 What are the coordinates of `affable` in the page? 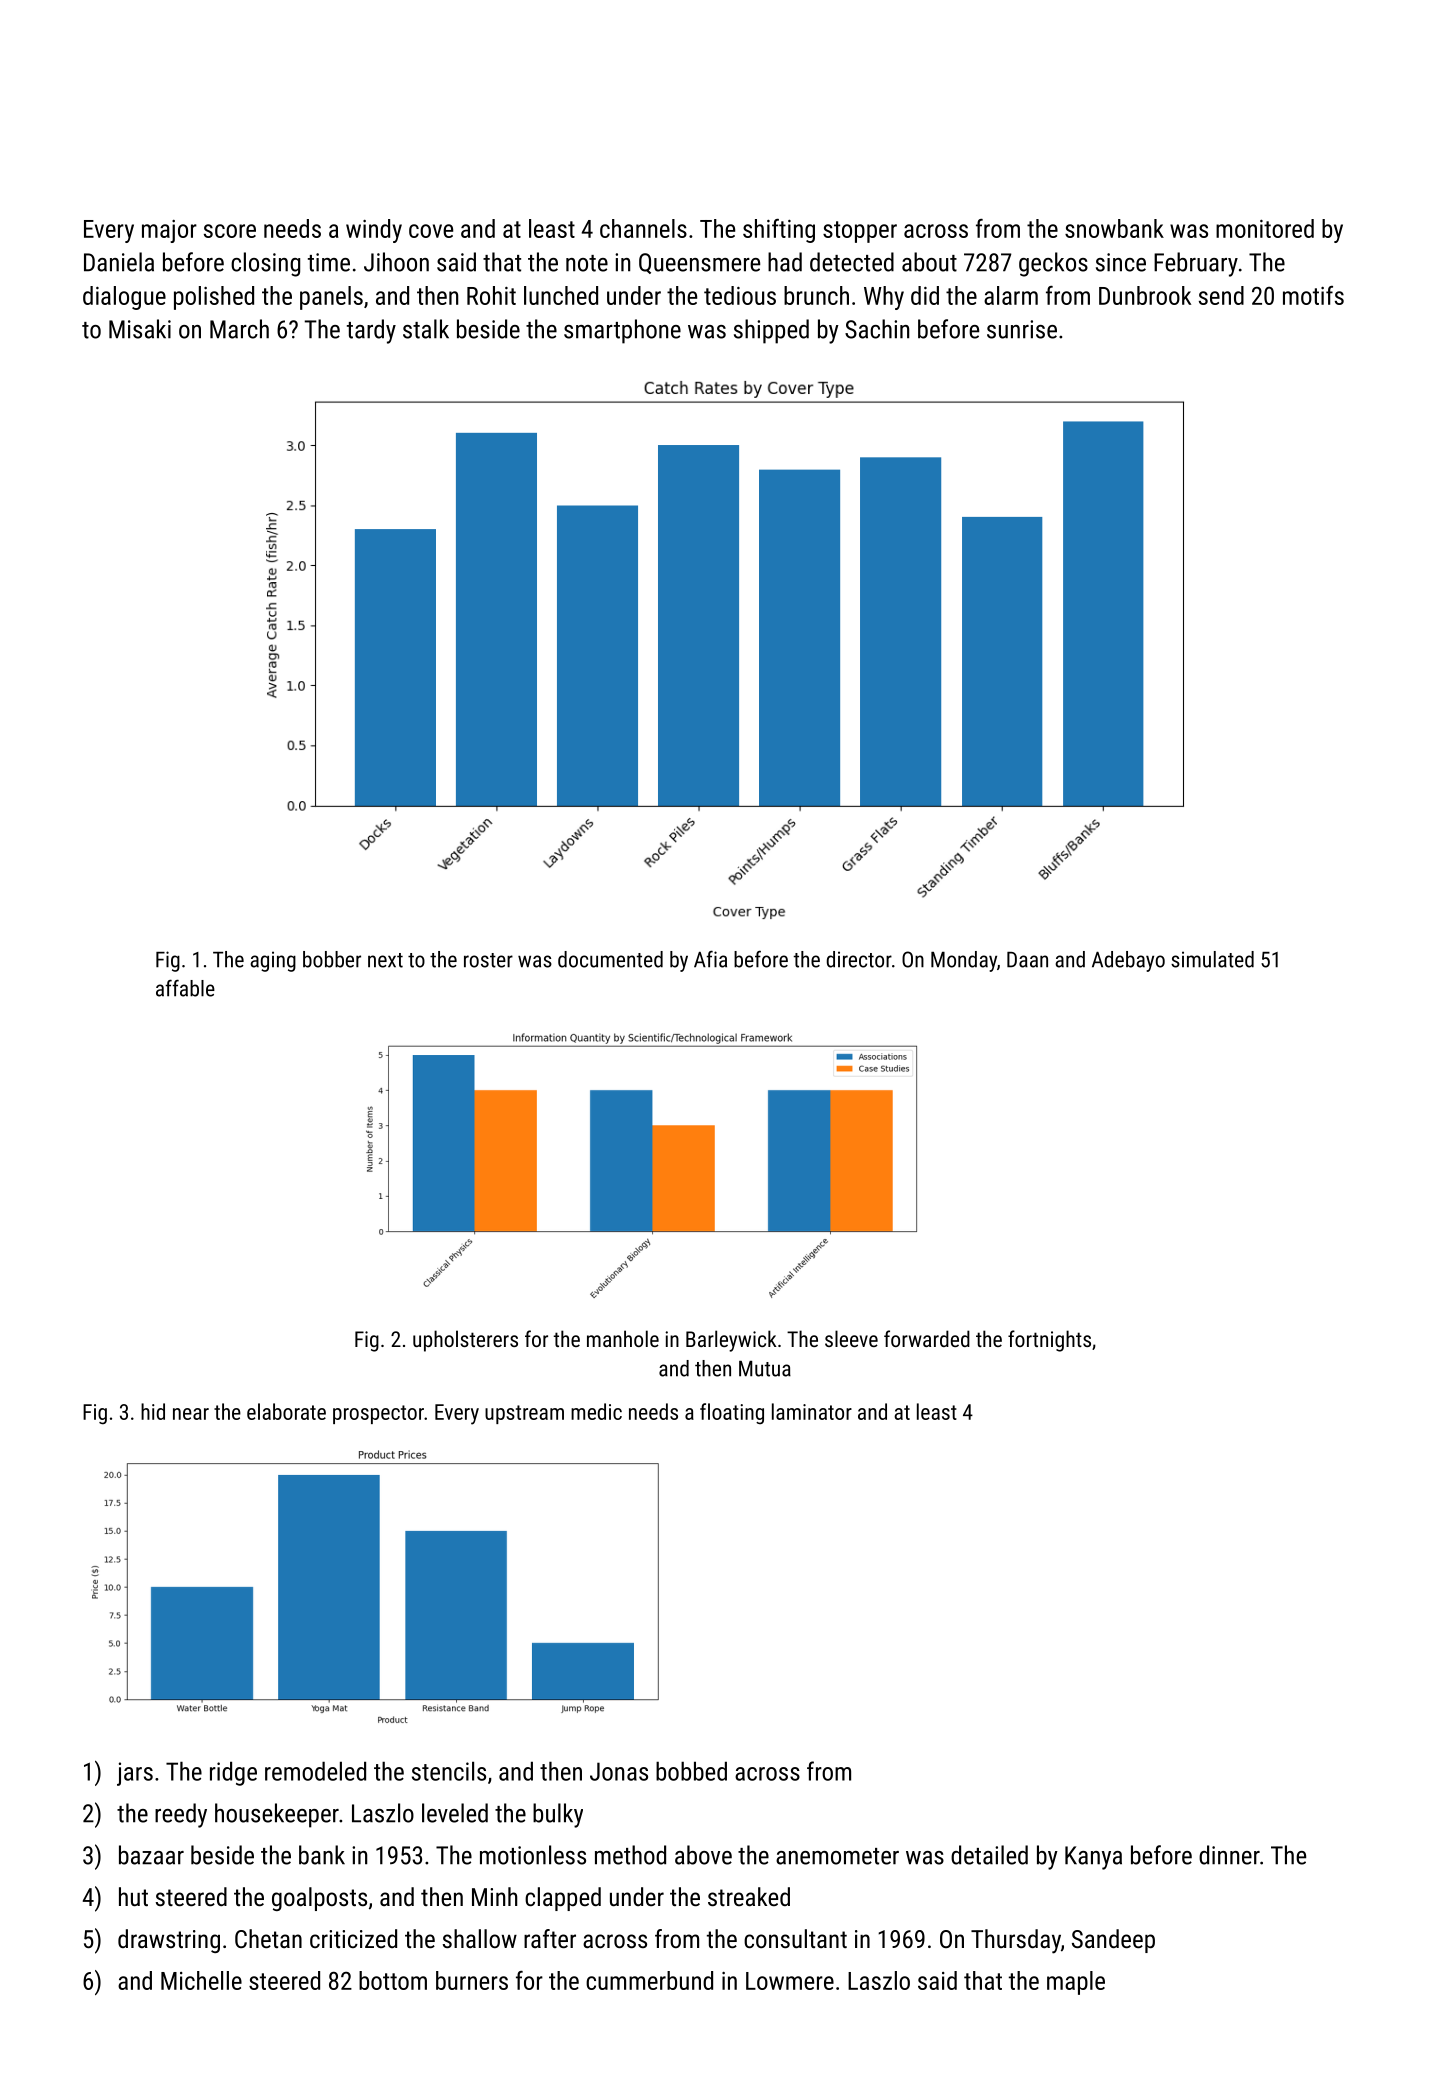 It's located at (185, 988).
